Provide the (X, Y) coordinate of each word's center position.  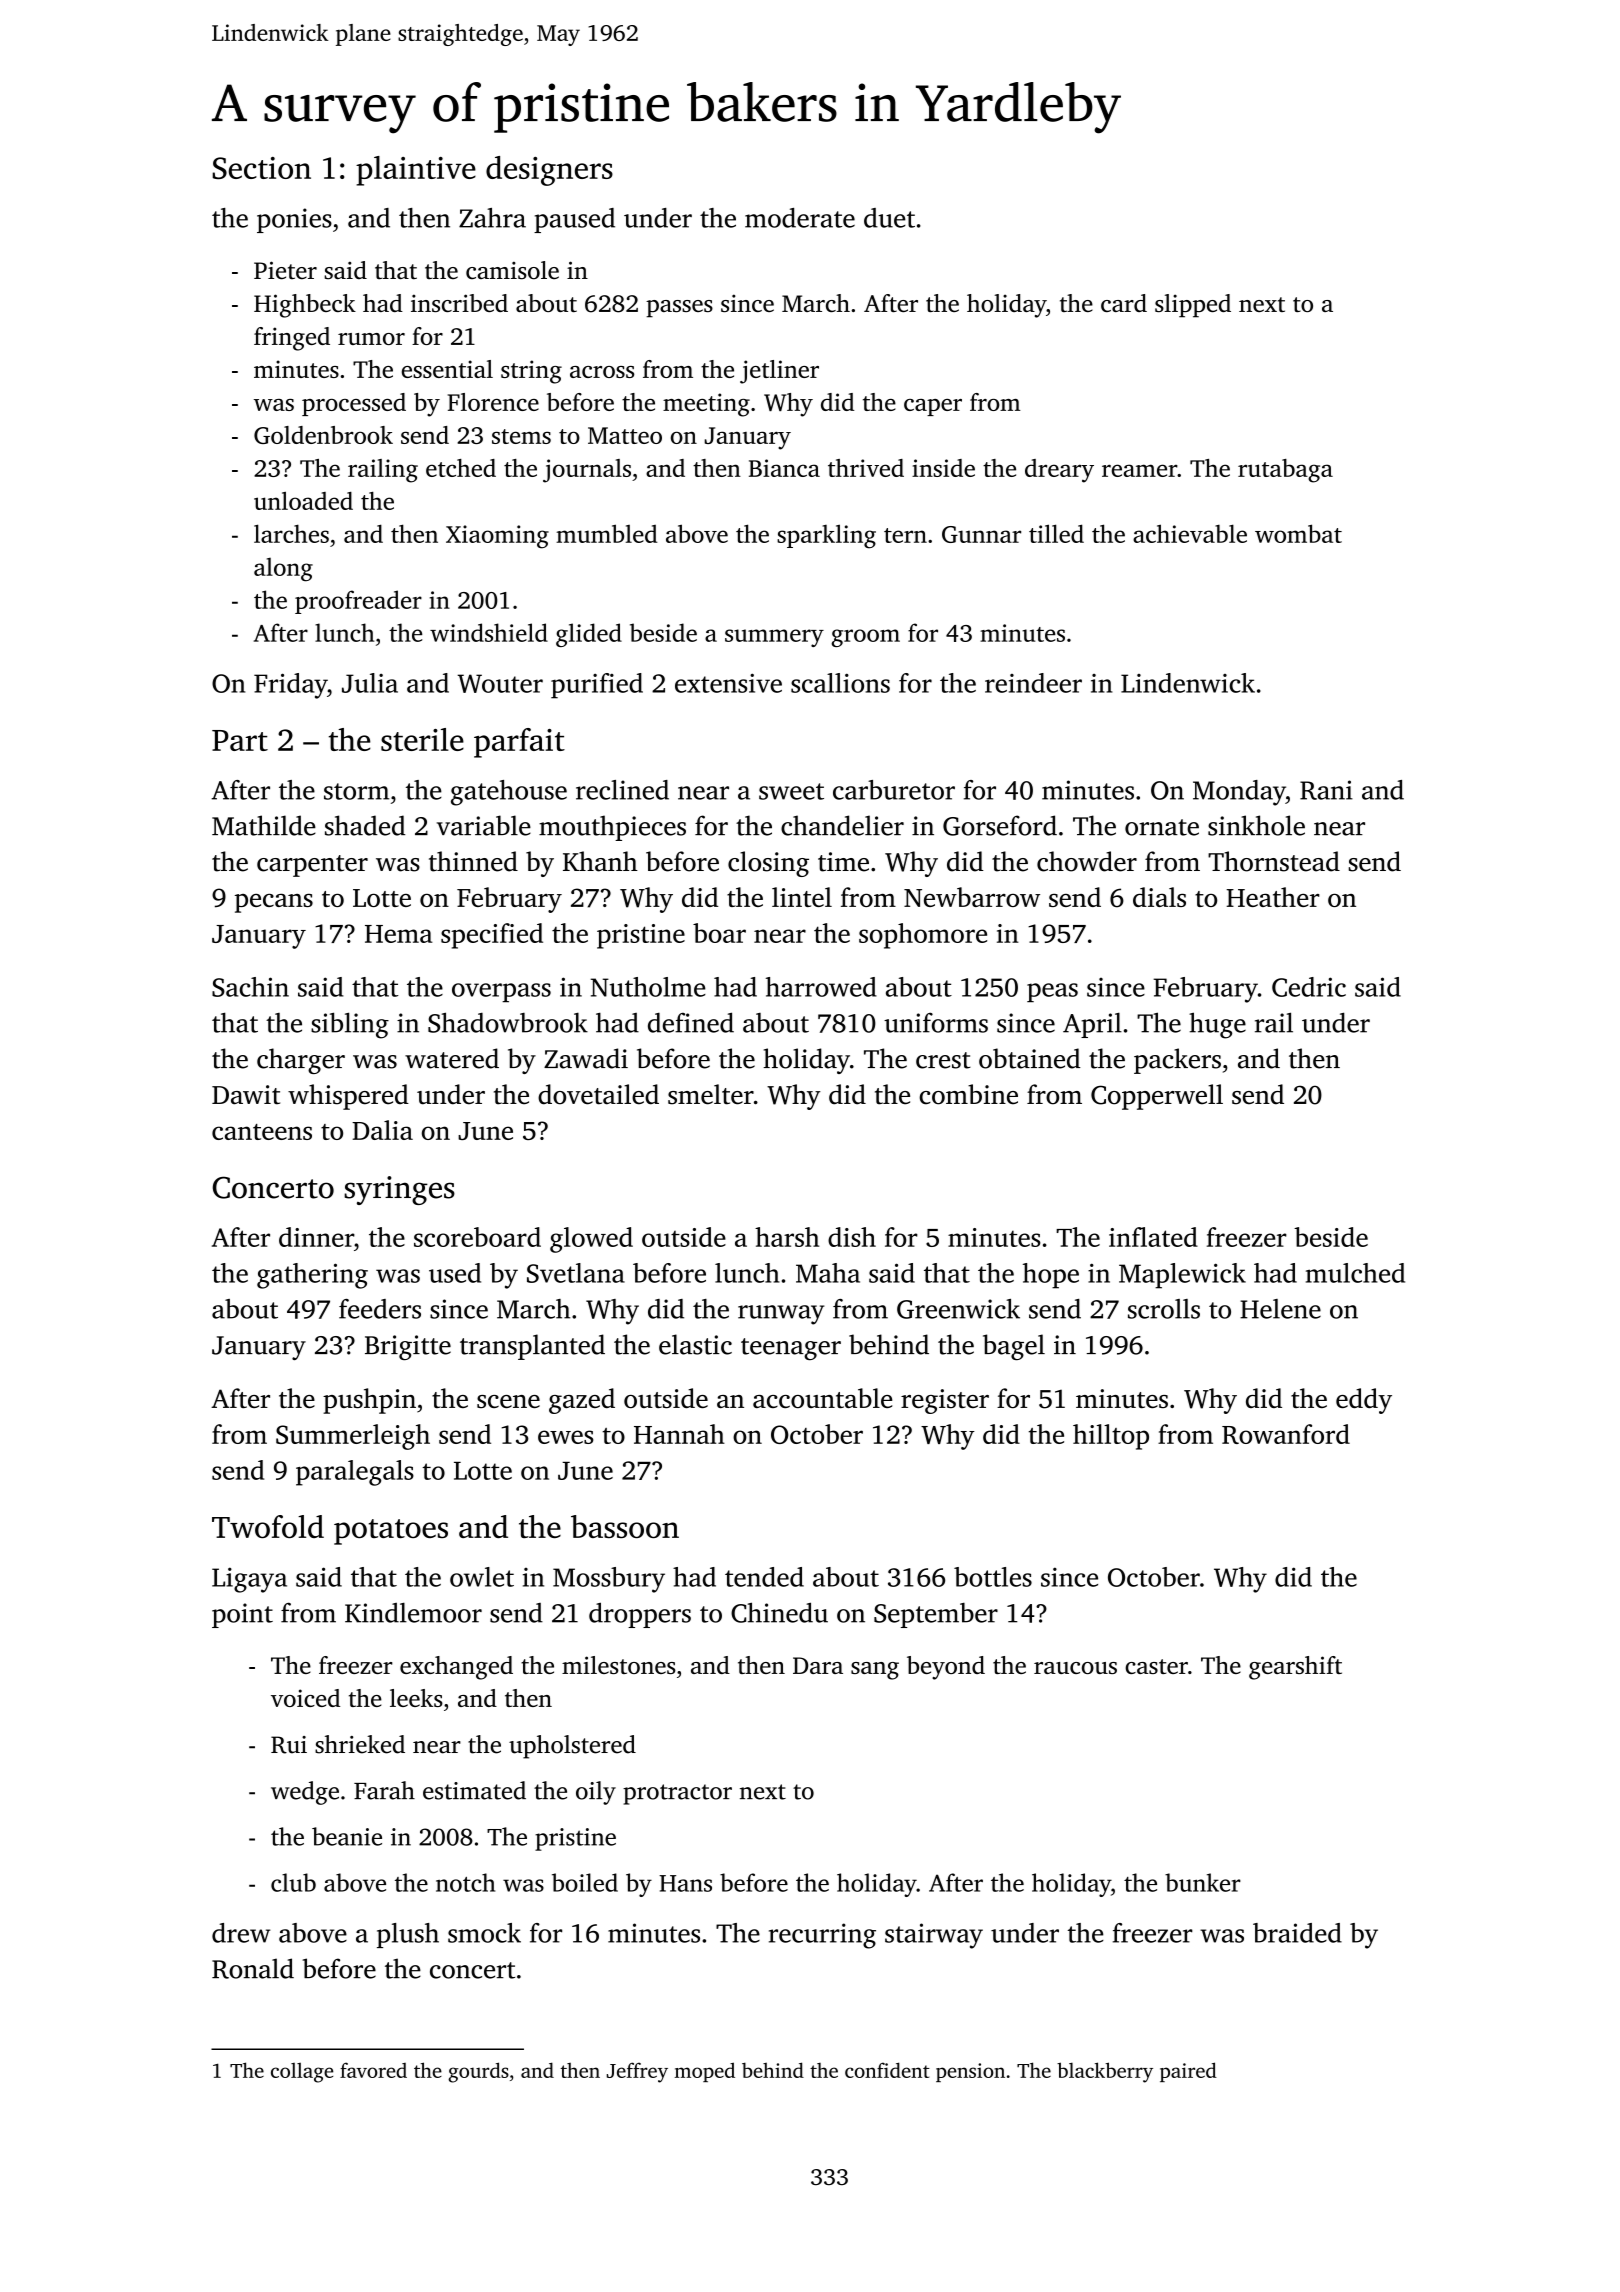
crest (943, 1060)
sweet (791, 791)
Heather (1273, 897)
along (283, 569)
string (531, 372)
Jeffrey (637, 2072)
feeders (380, 1309)
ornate (1162, 827)
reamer (1139, 470)
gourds (478, 2072)
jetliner (779, 372)
